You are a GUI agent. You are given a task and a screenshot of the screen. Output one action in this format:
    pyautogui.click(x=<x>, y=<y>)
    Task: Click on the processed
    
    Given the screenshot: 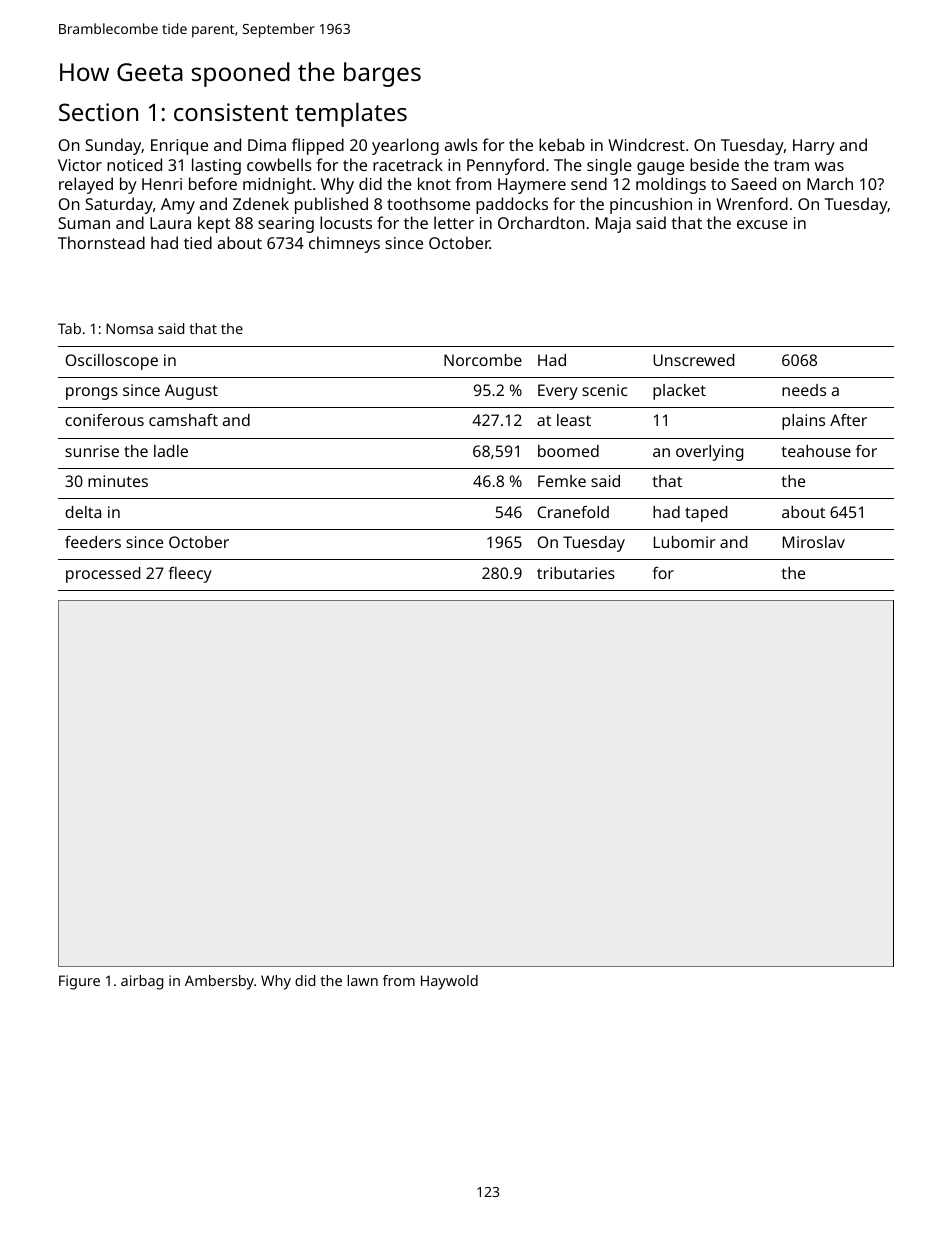 What is the action you would take?
    pyautogui.click(x=103, y=575)
